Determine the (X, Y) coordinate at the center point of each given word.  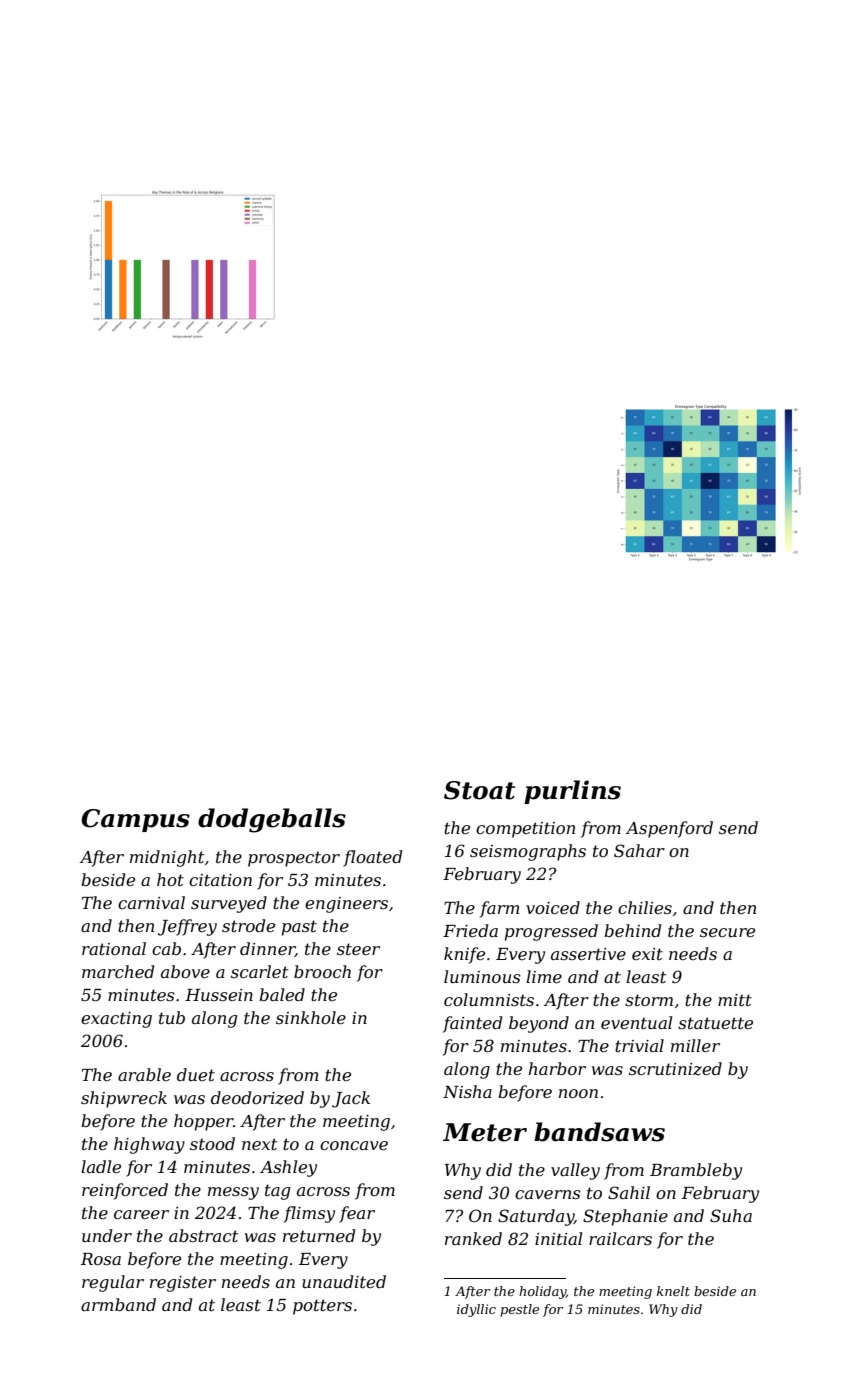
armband (118, 1304)
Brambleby (696, 1171)
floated (372, 858)
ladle (101, 1166)
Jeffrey (187, 927)
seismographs (528, 852)
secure (727, 932)
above (185, 971)
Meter (485, 1132)
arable (144, 1074)
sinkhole (311, 1017)
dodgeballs (272, 820)
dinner (267, 949)
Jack (351, 1099)
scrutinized (675, 1069)
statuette (715, 1023)
